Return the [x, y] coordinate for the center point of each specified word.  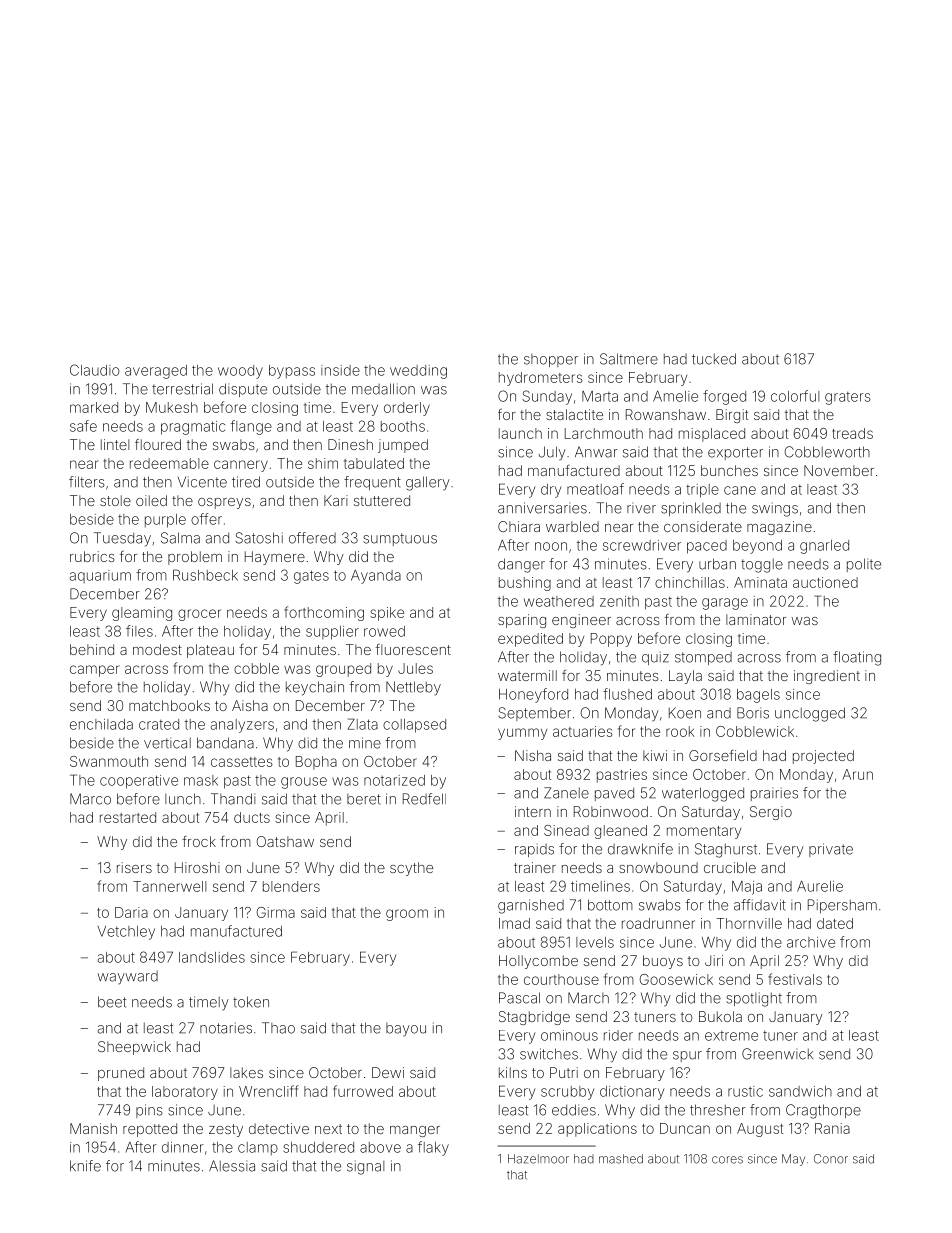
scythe [411, 869]
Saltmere [629, 359]
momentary [704, 832]
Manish [93, 1128]
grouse [304, 783]
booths [403, 426]
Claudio [95, 370]
